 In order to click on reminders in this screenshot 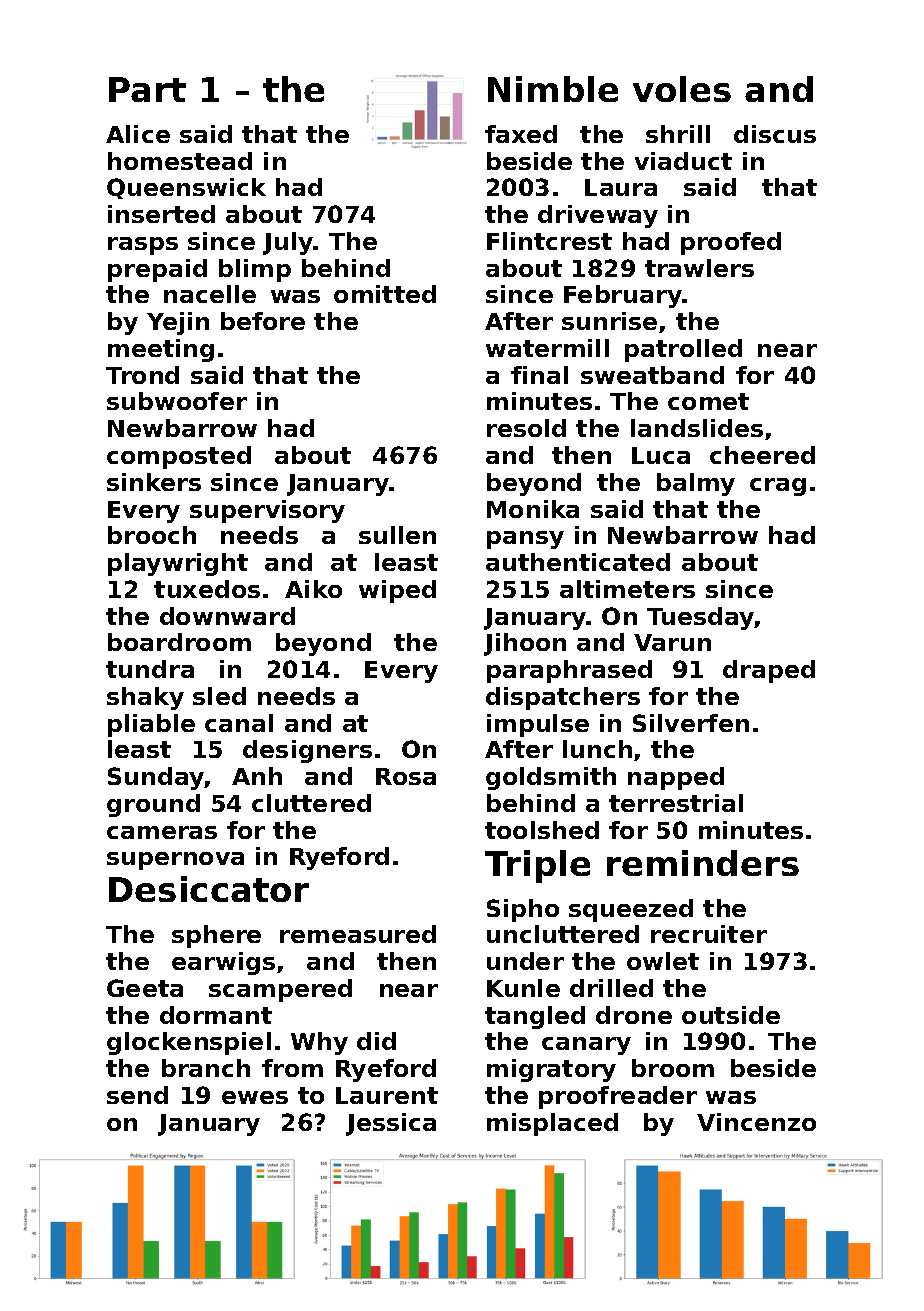, I will do `click(703, 863)`.
